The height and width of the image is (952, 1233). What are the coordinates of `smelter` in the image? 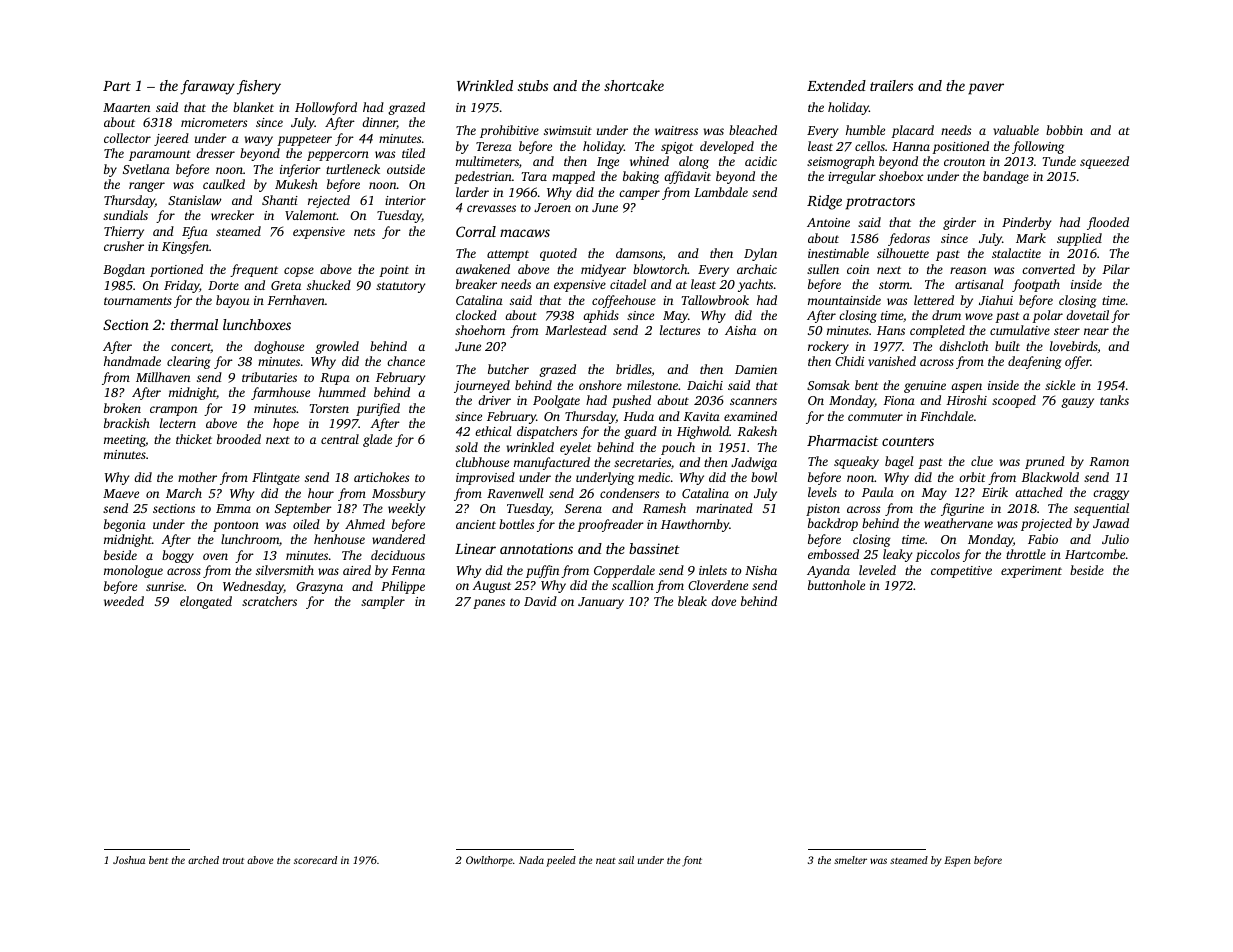 It's located at (850, 860).
